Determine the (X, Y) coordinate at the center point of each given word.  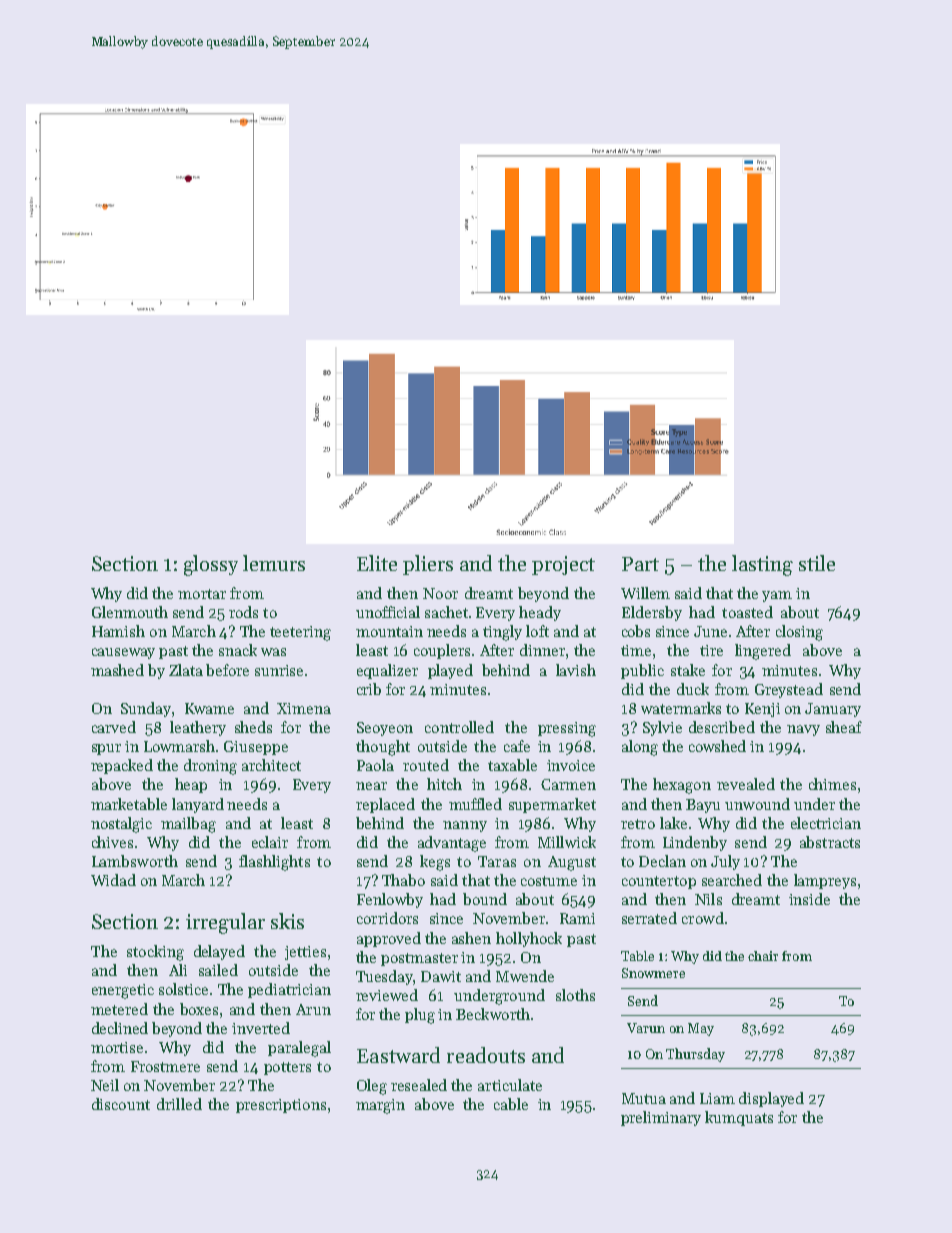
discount (121, 1104)
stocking (155, 953)
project (563, 565)
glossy (211, 565)
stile (817, 563)
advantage (452, 844)
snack (238, 650)
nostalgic (121, 825)
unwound (757, 804)
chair (763, 956)
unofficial (388, 612)
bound (485, 899)
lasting (762, 565)
